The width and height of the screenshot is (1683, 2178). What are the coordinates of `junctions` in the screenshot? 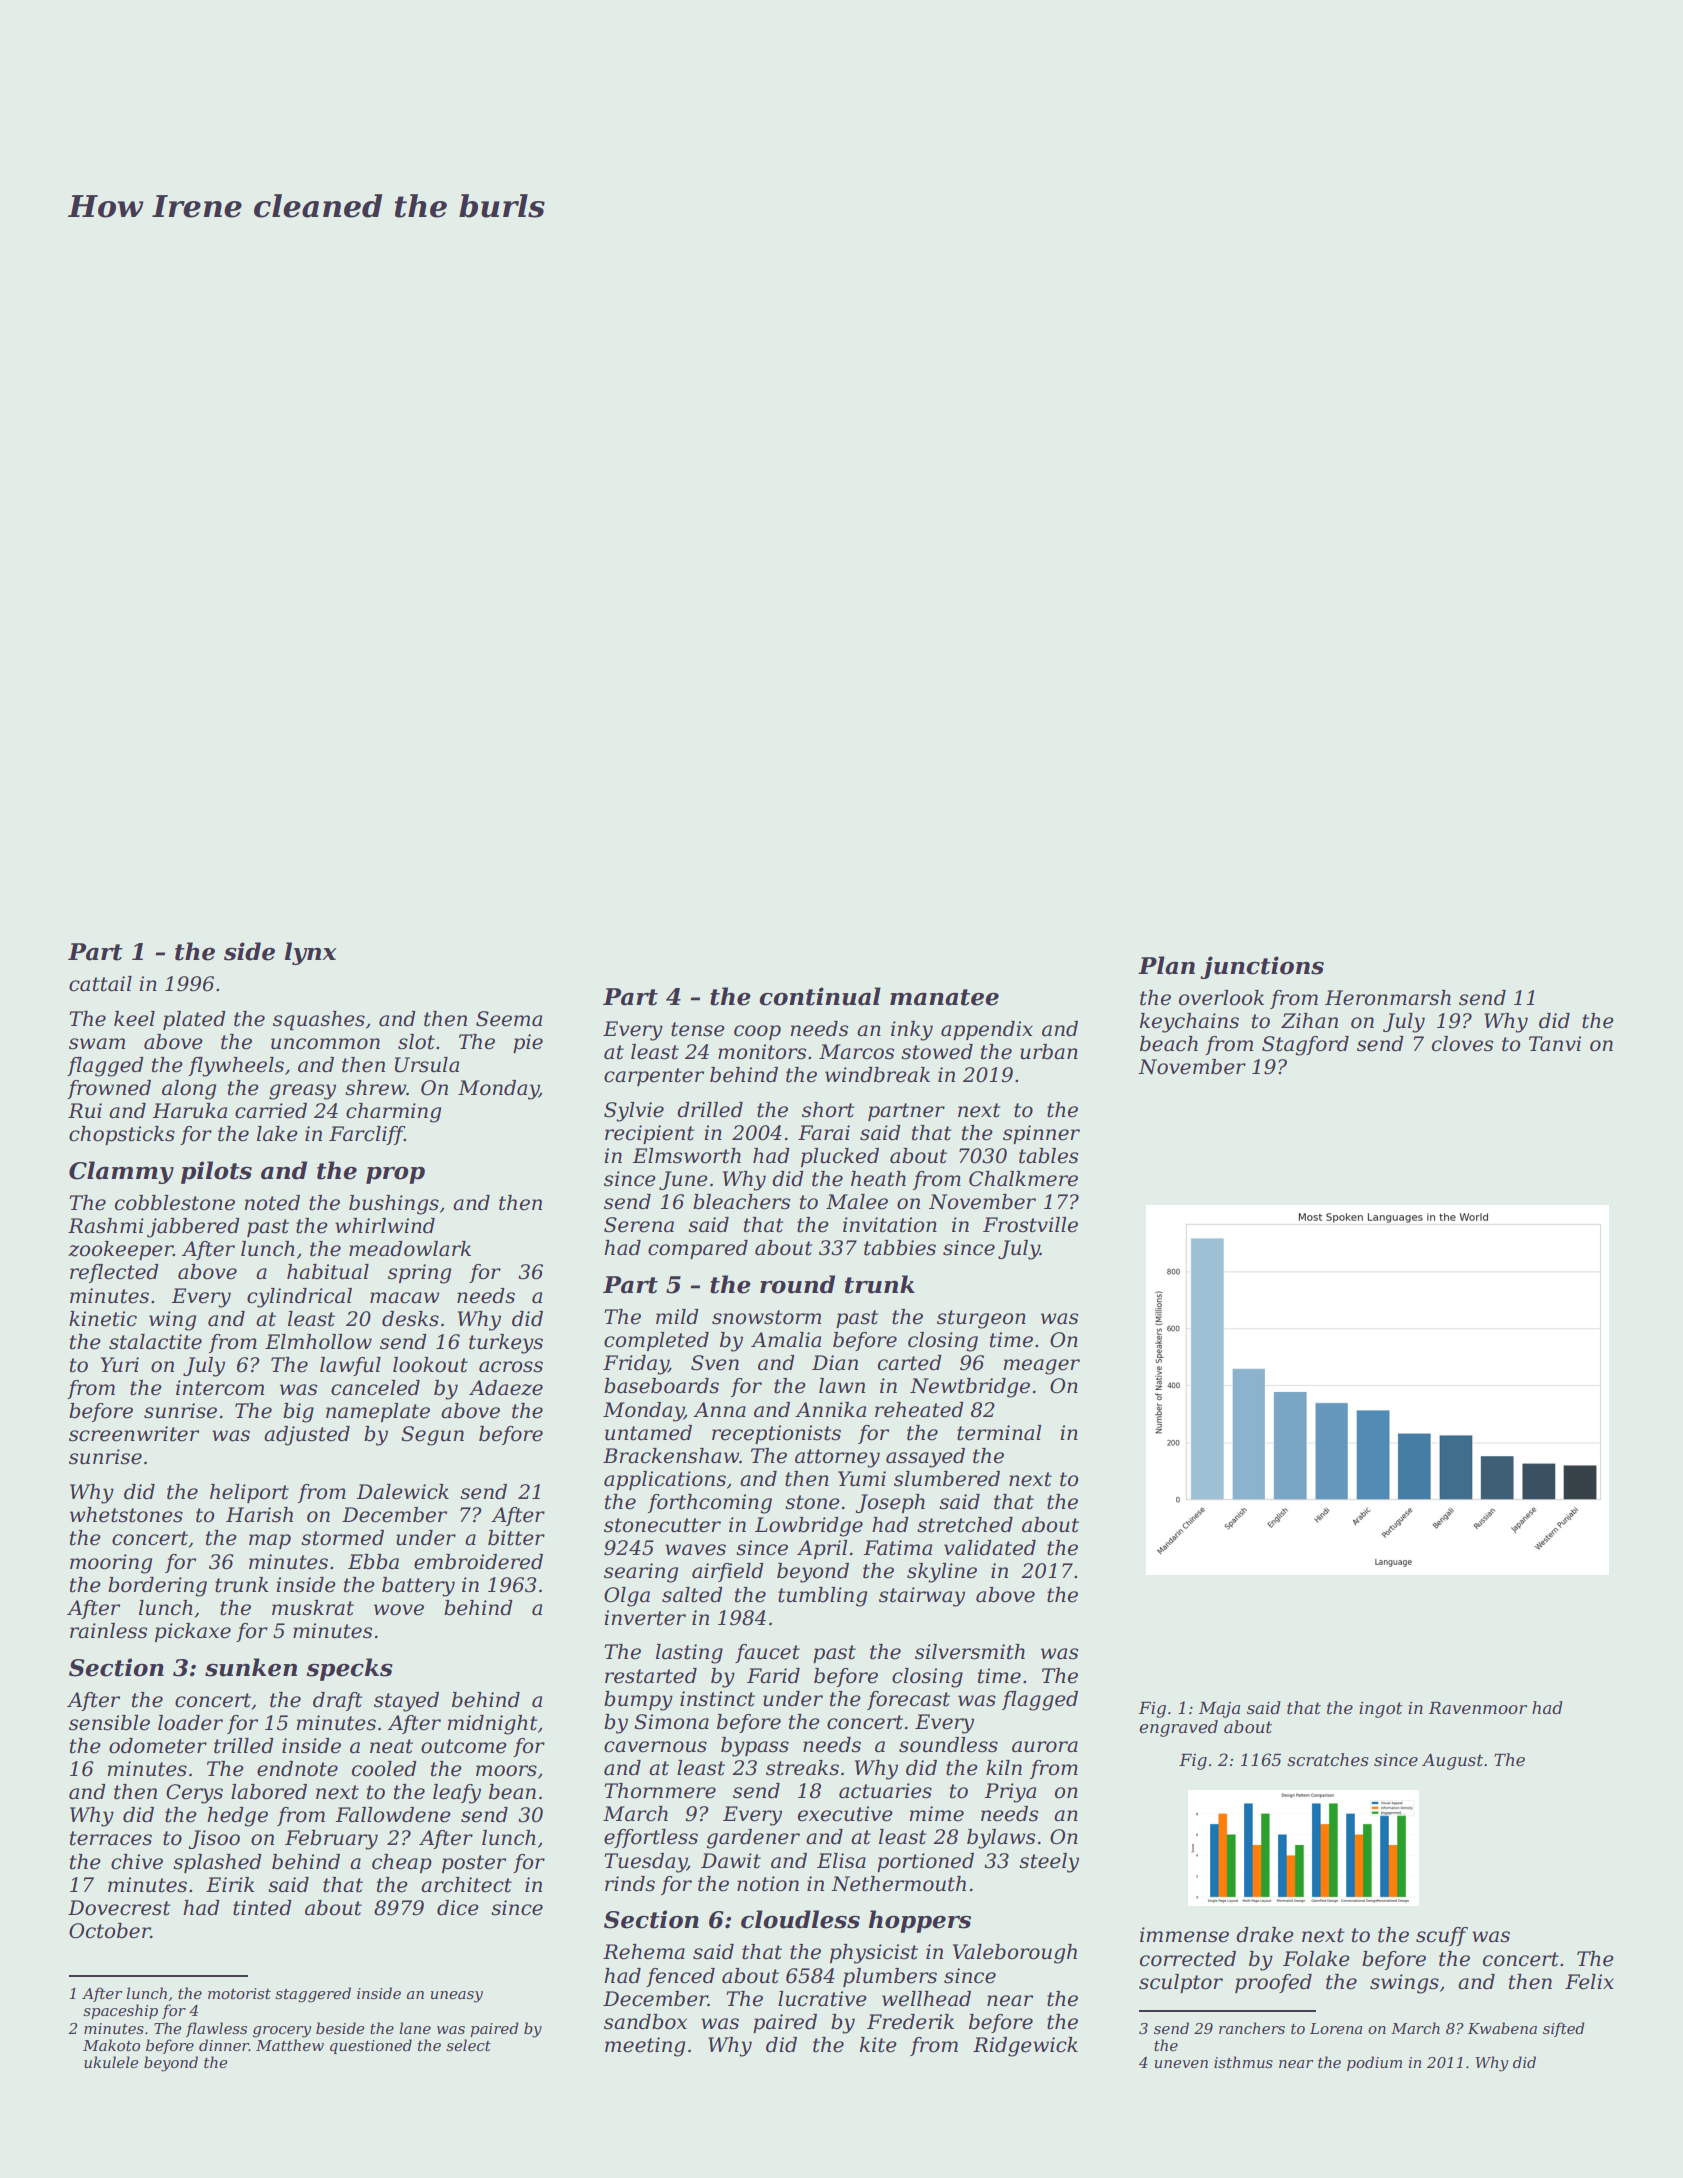 It's located at (1262, 967).
